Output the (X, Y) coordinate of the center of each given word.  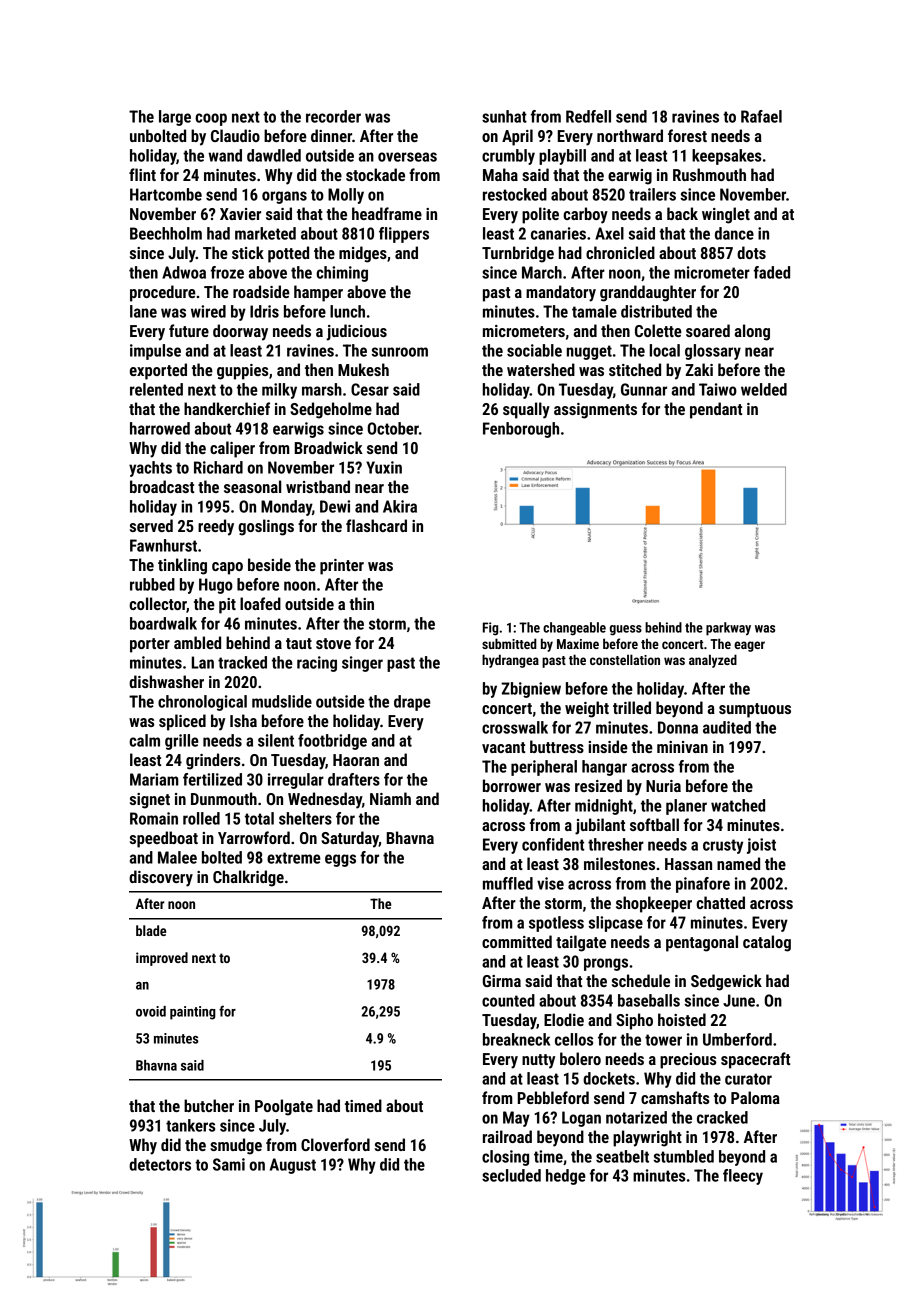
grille (182, 742)
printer (342, 567)
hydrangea (510, 661)
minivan (682, 747)
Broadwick (329, 447)
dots (751, 252)
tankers (190, 1125)
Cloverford (335, 1144)
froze (227, 272)
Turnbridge (518, 254)
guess (626, 630)
